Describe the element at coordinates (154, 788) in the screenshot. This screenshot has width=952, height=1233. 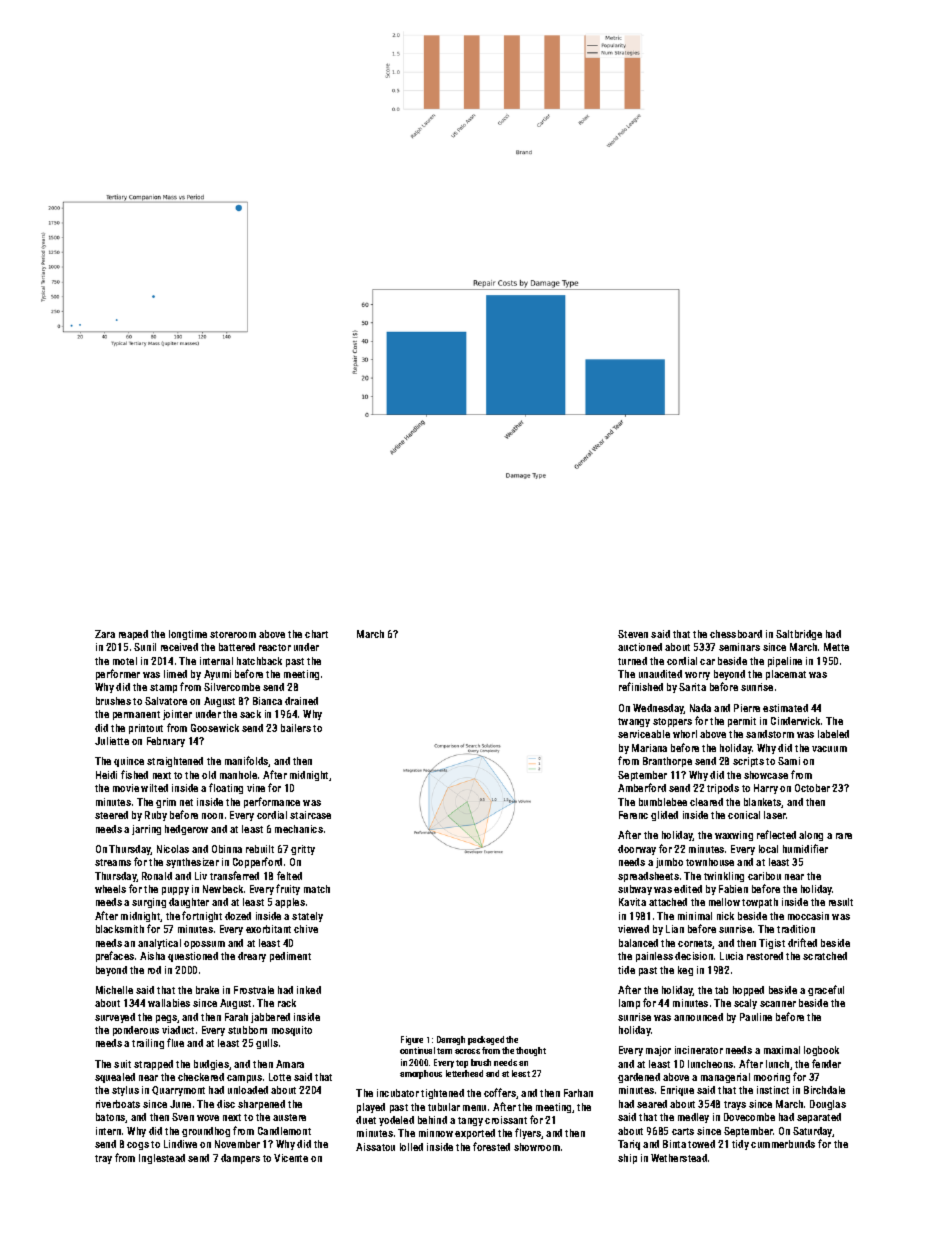
I see `wilted` at that location.
